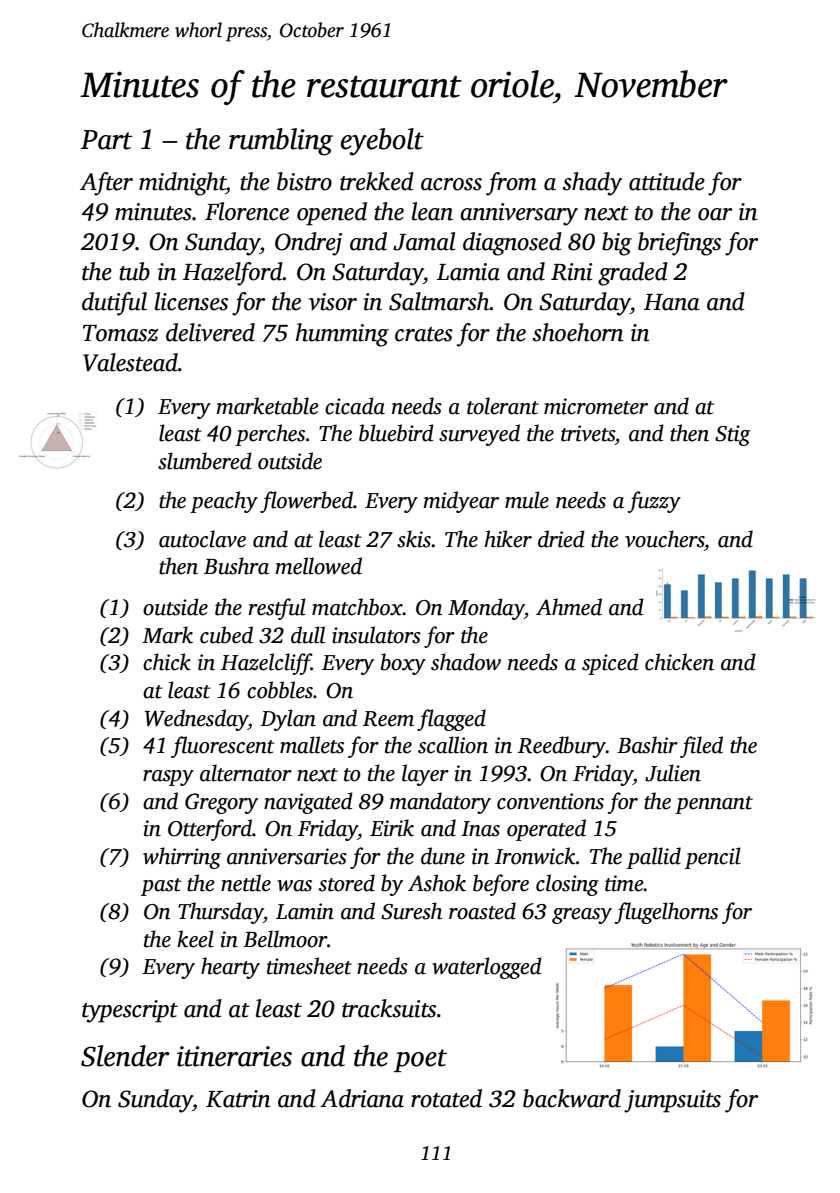  Describe the element at coordinates (713, 858) in the document. I see `pencil` at that location.
